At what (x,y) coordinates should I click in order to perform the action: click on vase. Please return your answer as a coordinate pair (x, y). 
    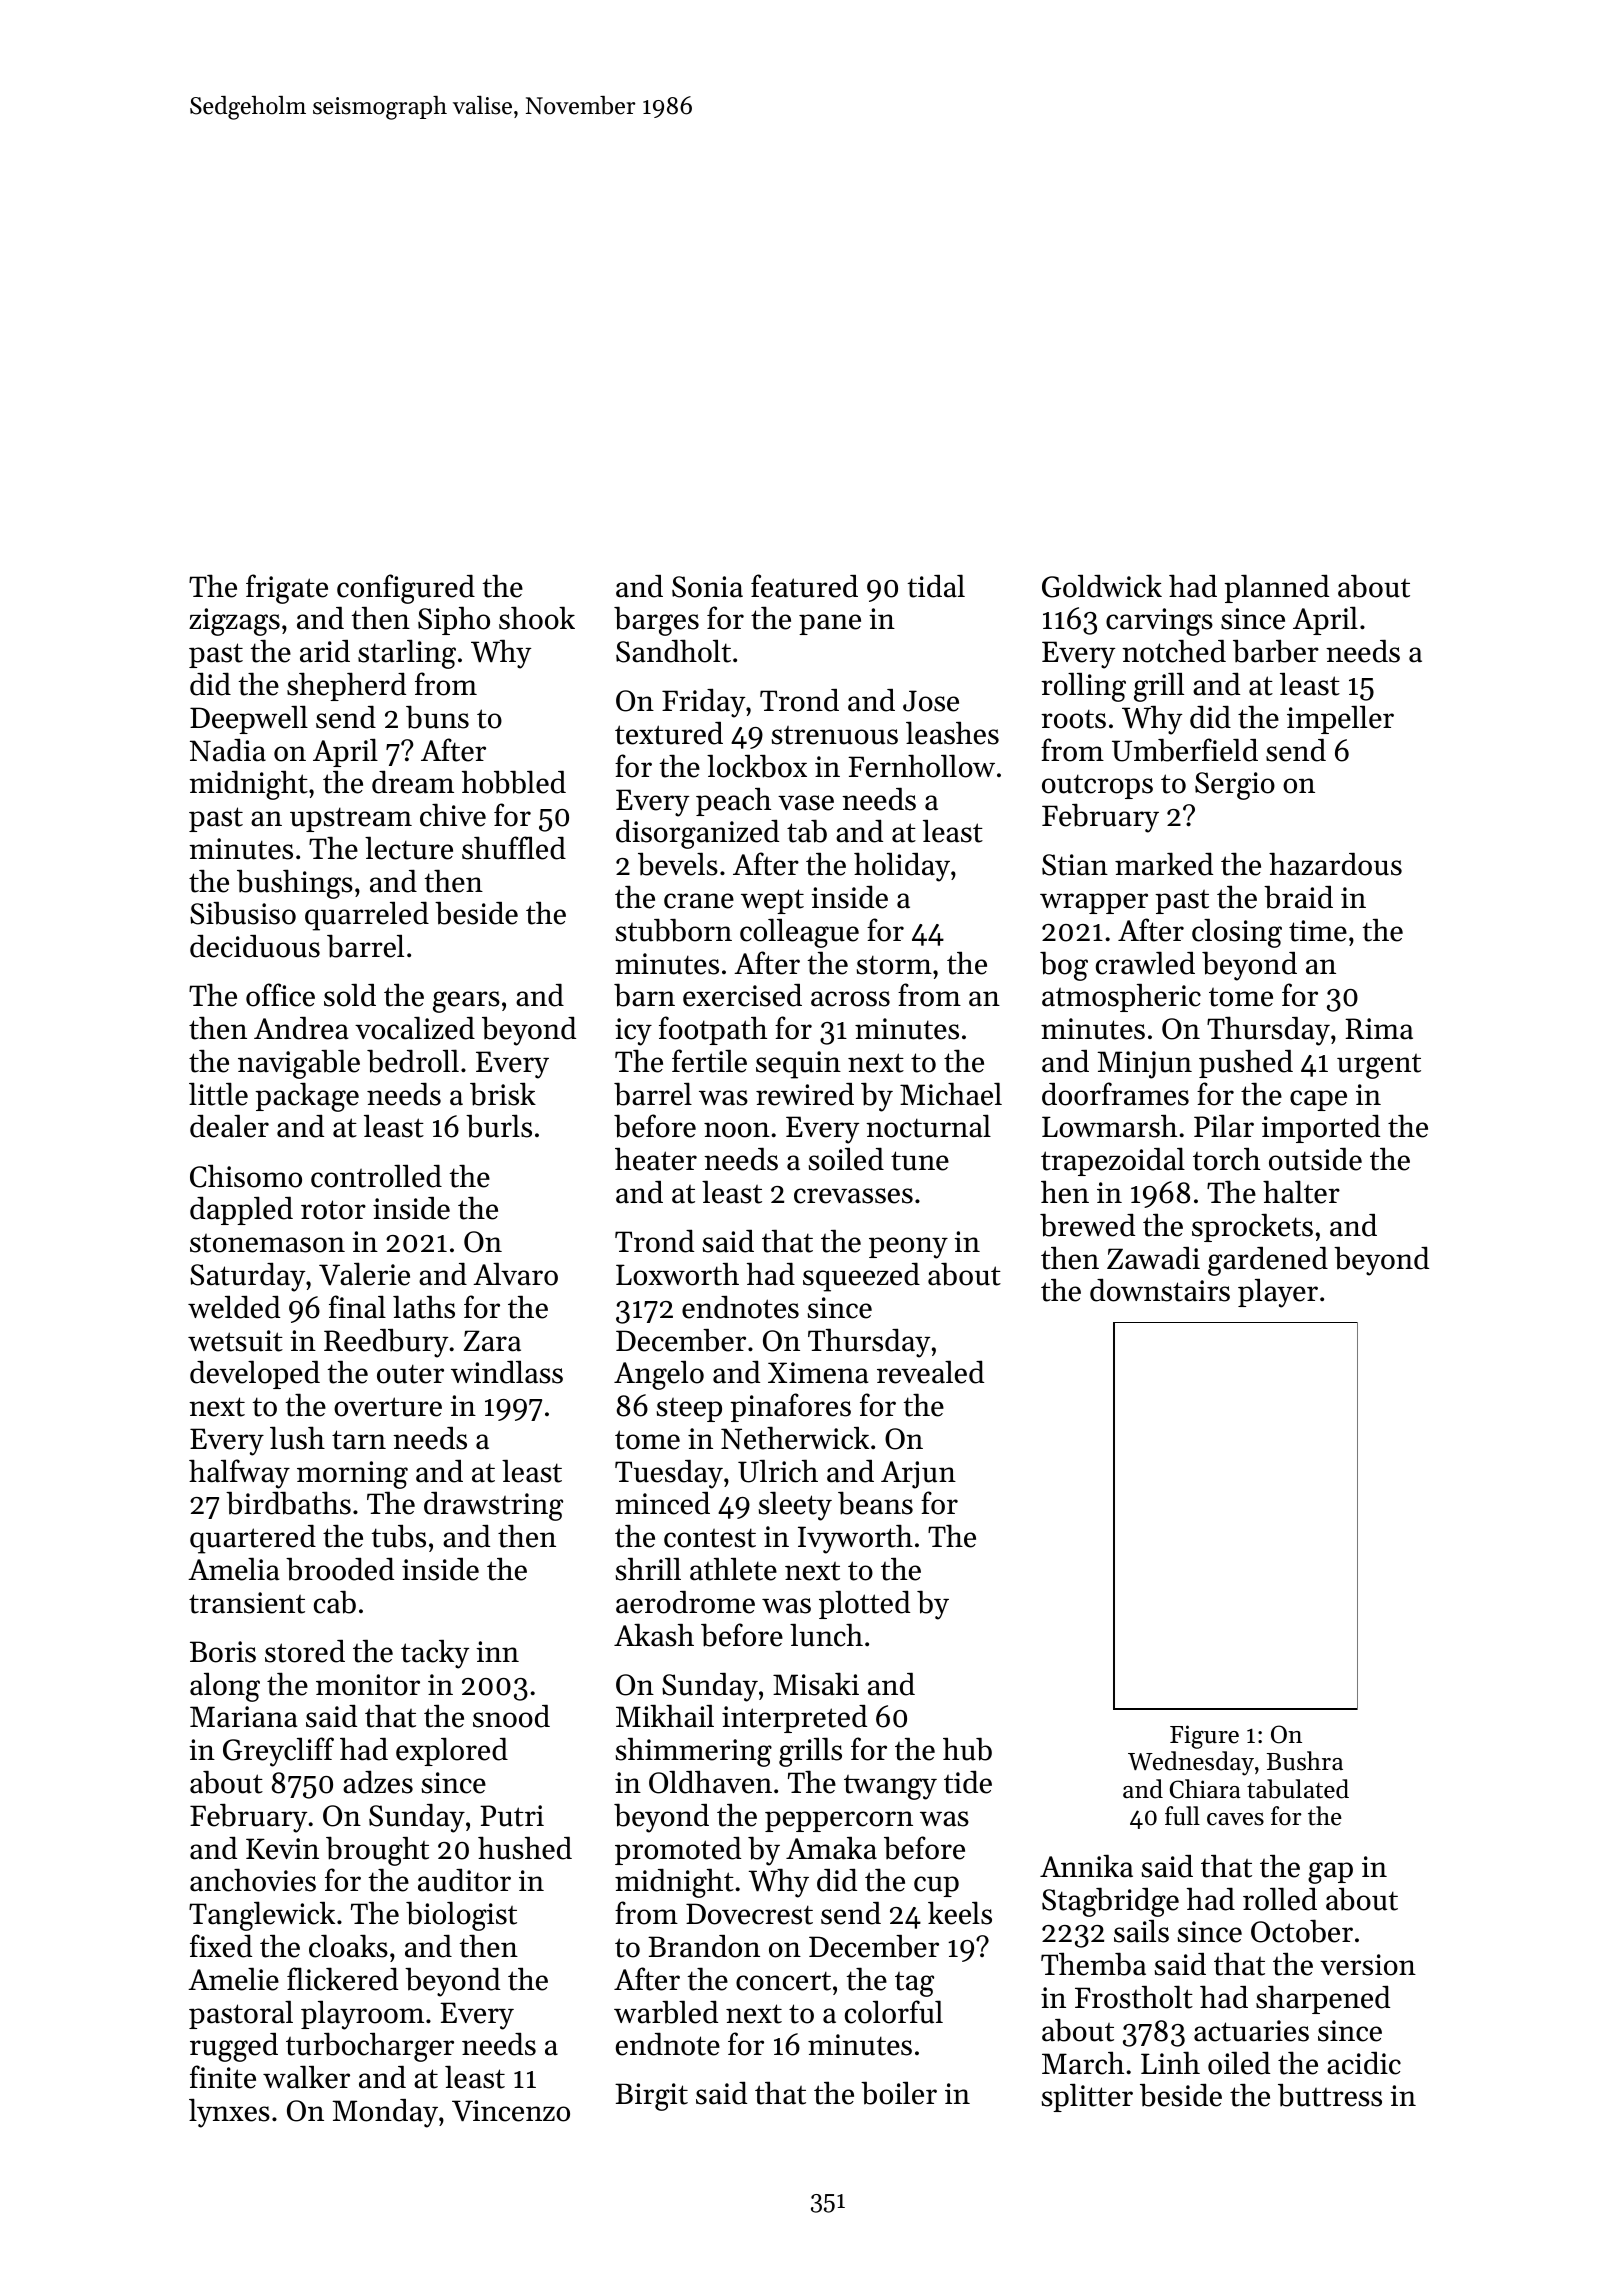
    Looking at the image, I should click on (806, 803).
